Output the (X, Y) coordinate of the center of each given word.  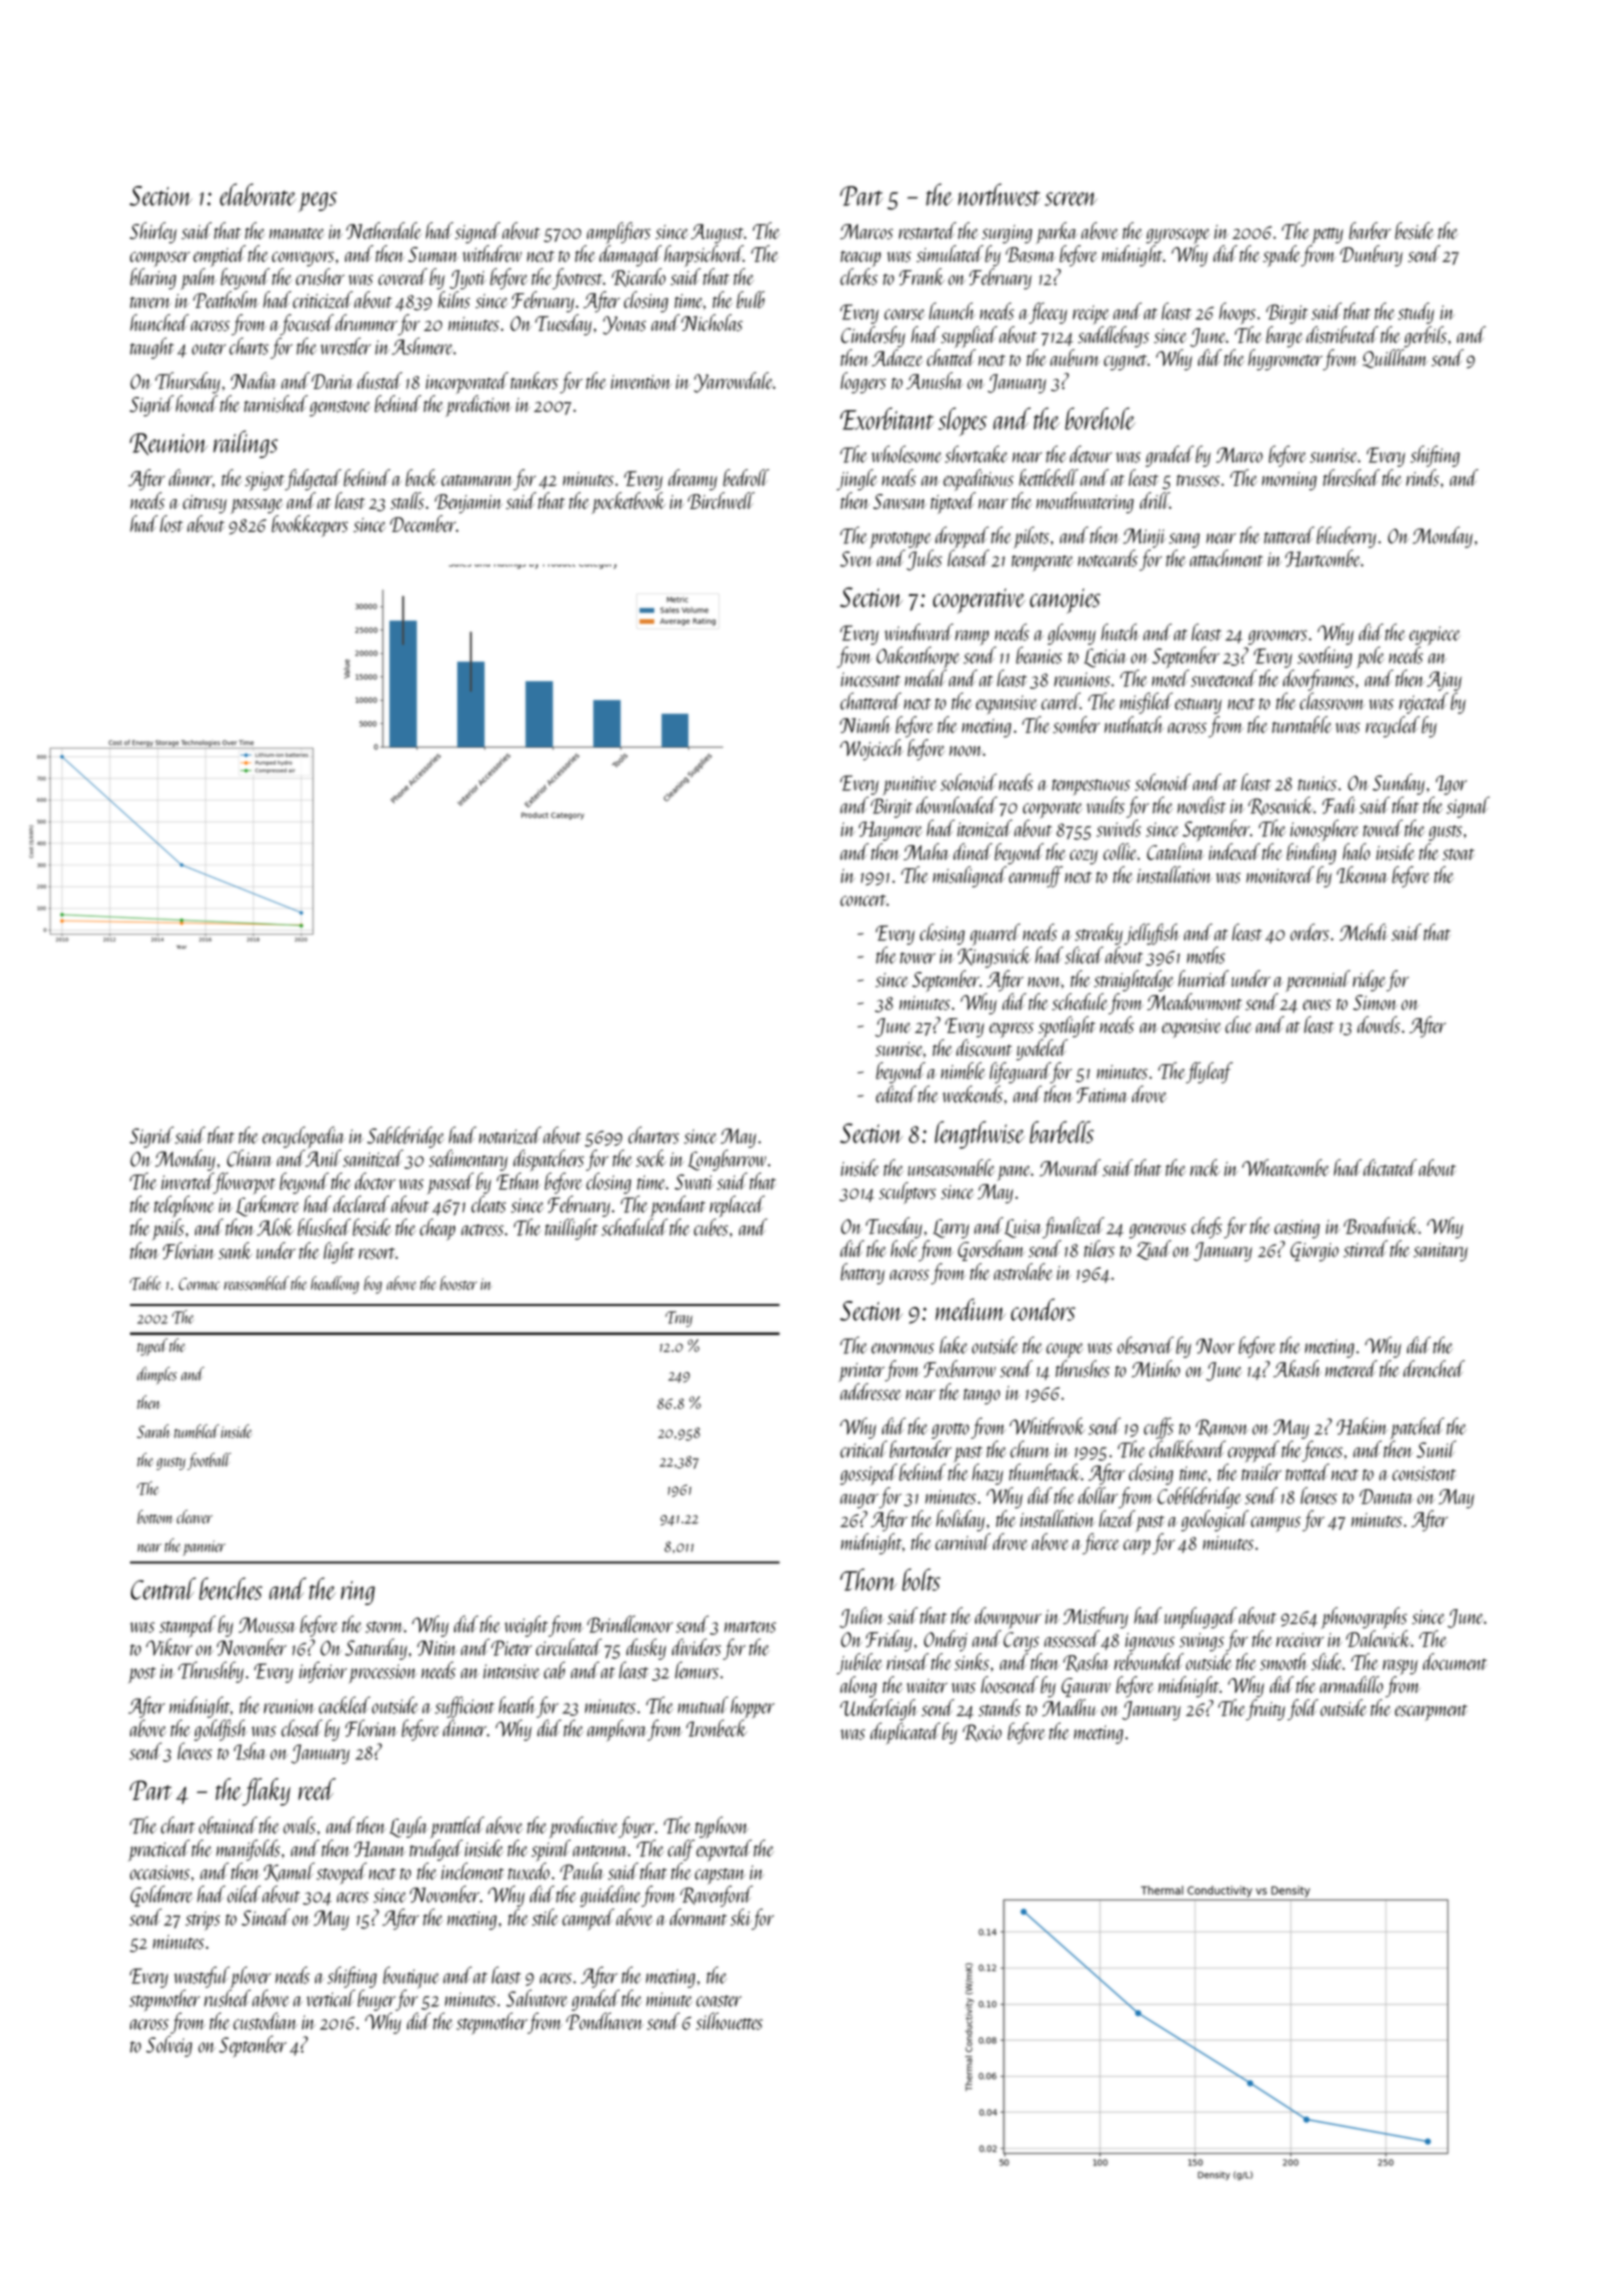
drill (1155, 500)
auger (859, 1501)
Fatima (1102, 1095)
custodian (265, 2021)
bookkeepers (310, 526)
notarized (510, 1135)
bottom (154, 1517)
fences (1322, 1451)
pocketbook (629, 503)
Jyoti (468, 280)
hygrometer (1285, 360)
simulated (949, 253)
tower (918, 958)
